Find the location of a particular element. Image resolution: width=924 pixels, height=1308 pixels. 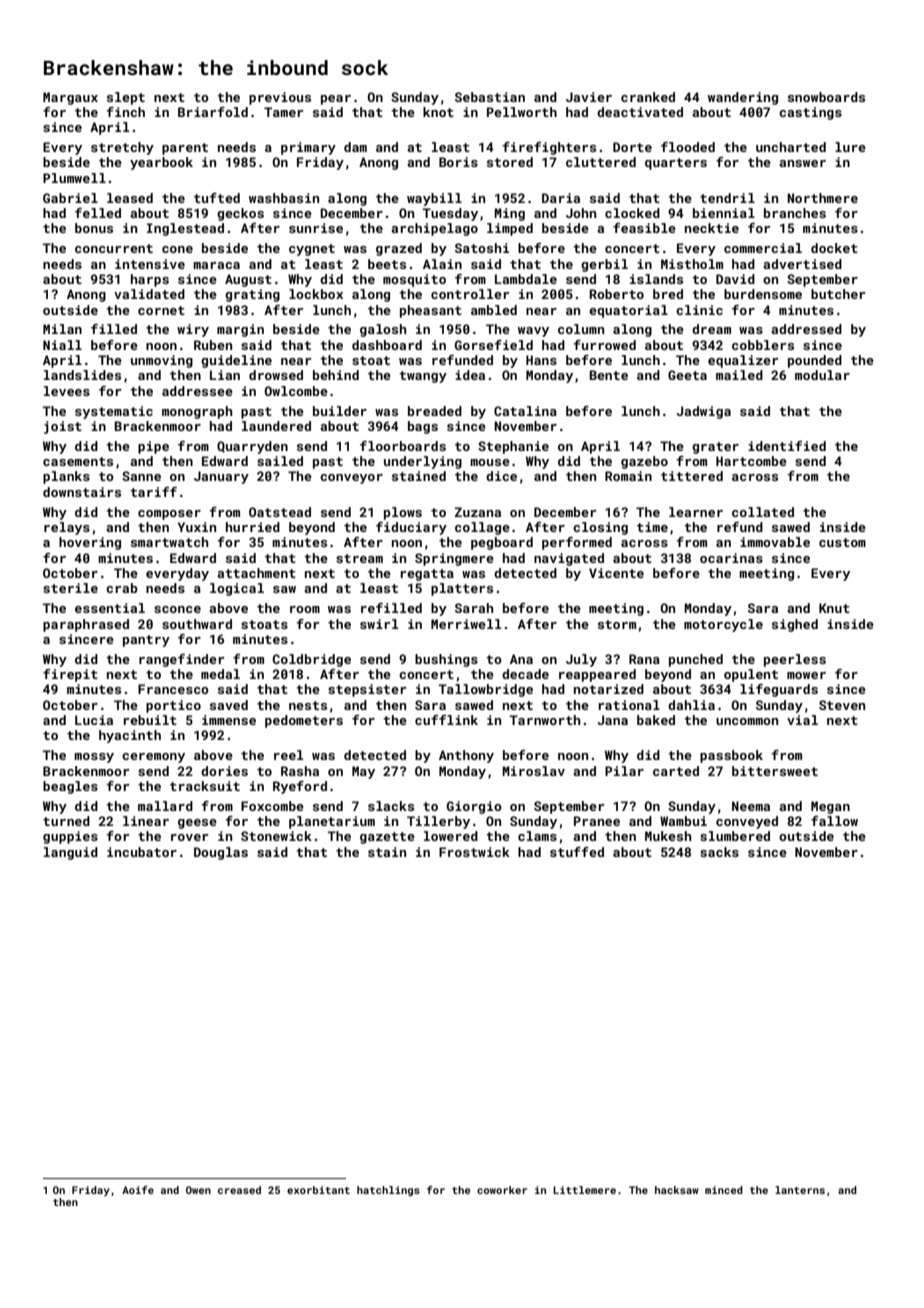

gazette is located at coordinates (387, 838).
